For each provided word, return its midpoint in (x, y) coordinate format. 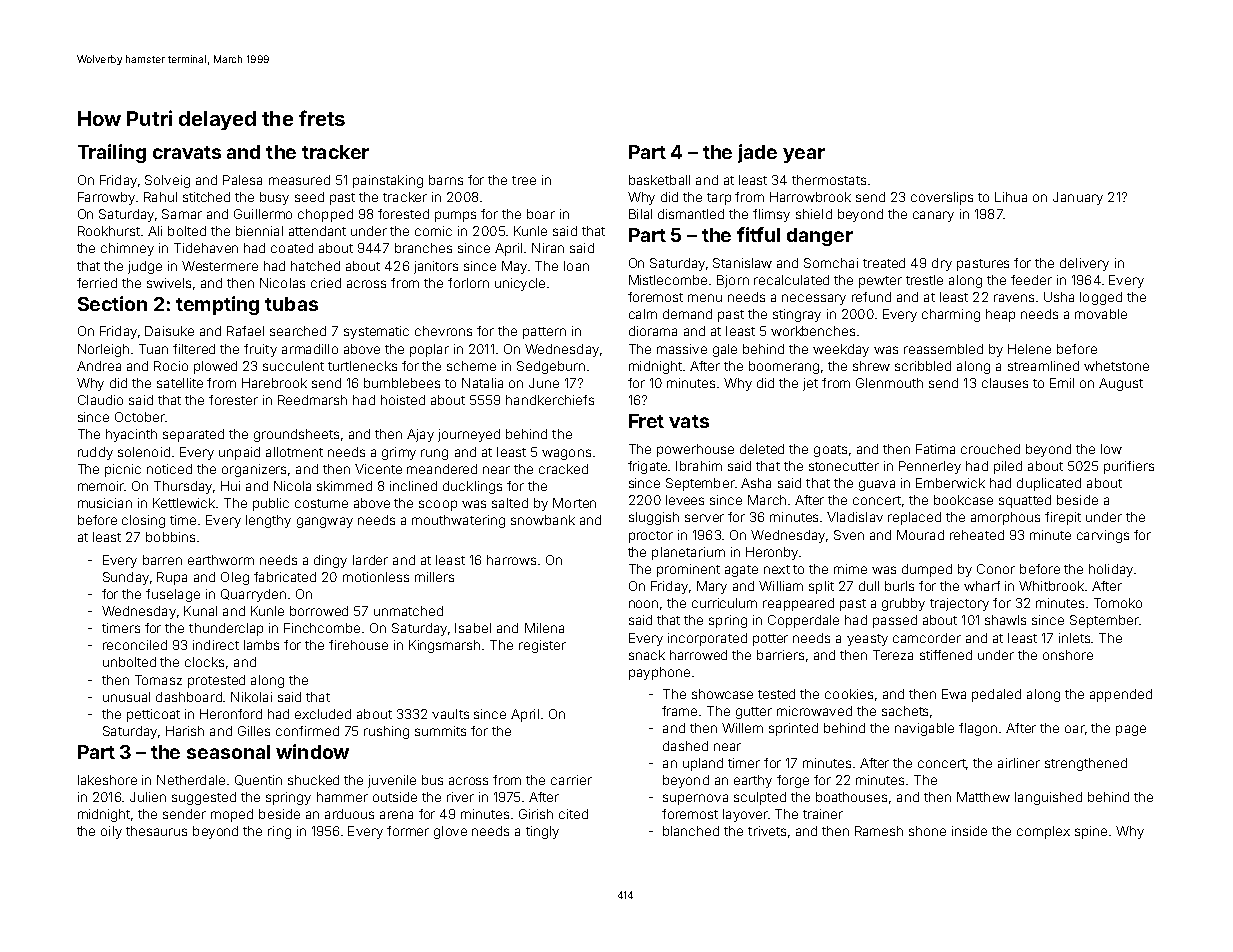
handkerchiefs (550, 400)
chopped (325, 215)
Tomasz (158, 680)
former (408, 831)
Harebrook (274, 383)
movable (1101, 314)
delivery (1084, 264)
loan (576, 266)
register (542, 646)
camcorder (927, 638)
